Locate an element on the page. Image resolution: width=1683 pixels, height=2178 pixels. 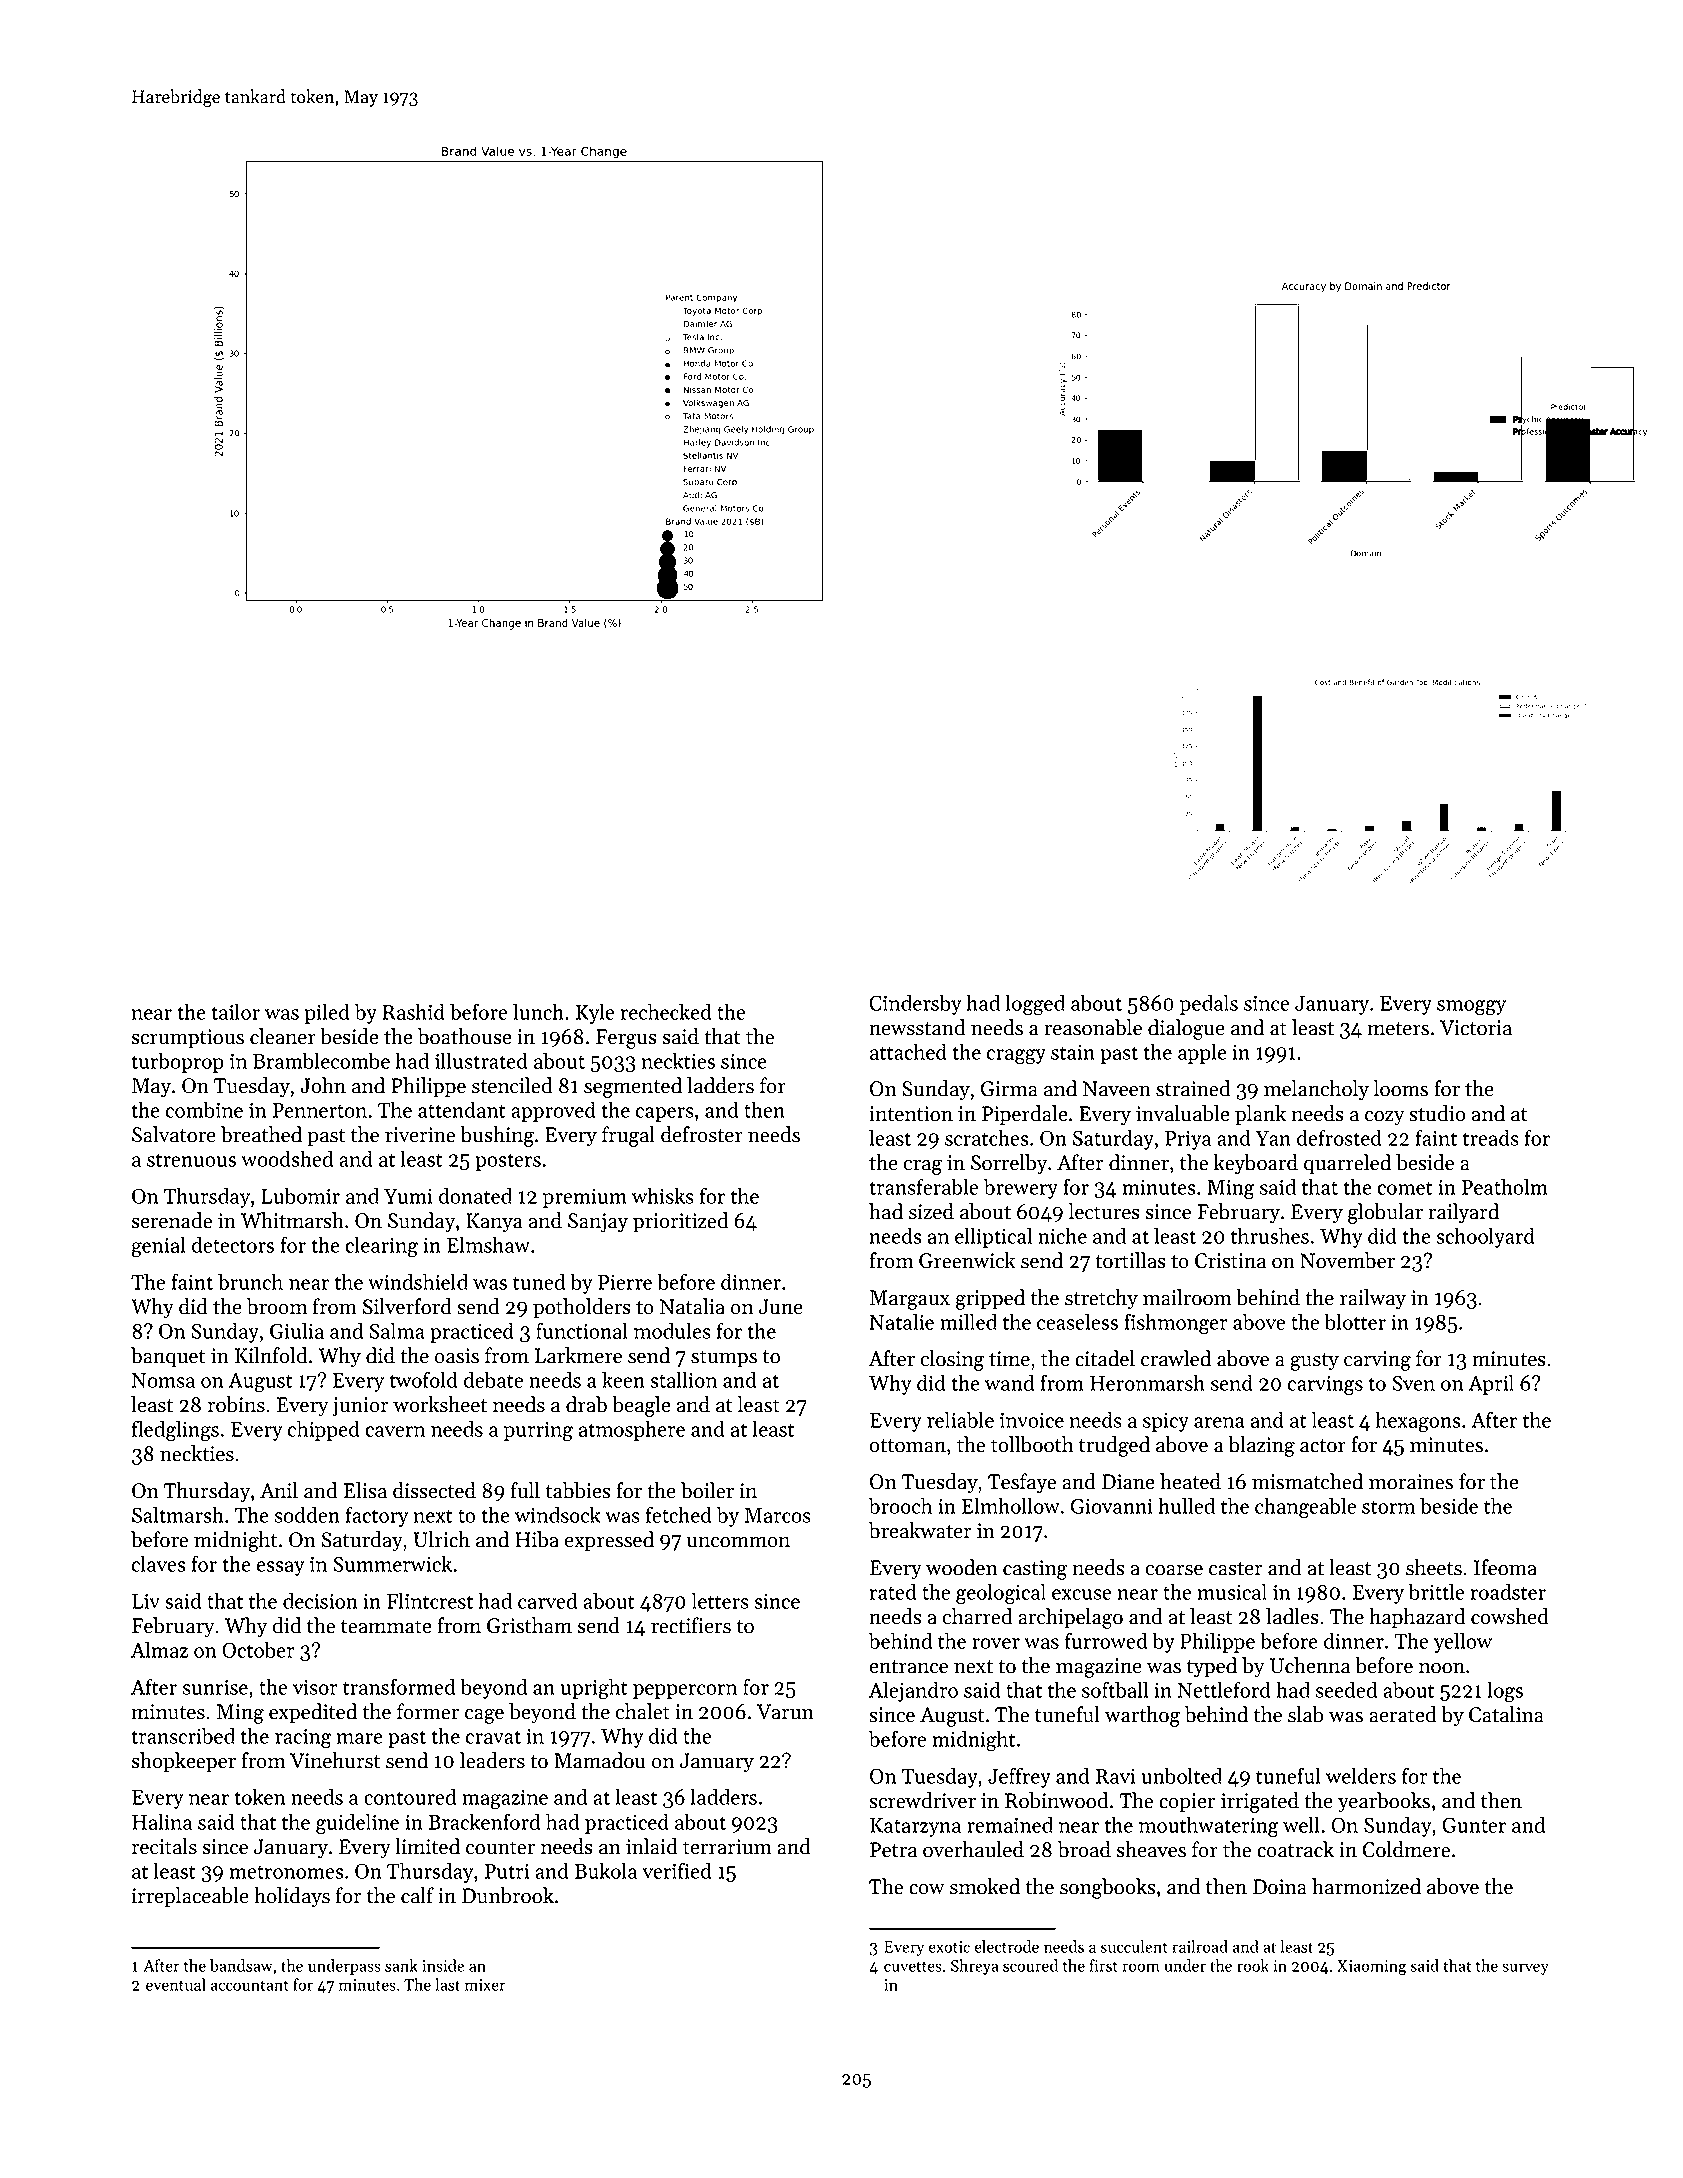
furrowed is located at coordinates (1106, 1640).
